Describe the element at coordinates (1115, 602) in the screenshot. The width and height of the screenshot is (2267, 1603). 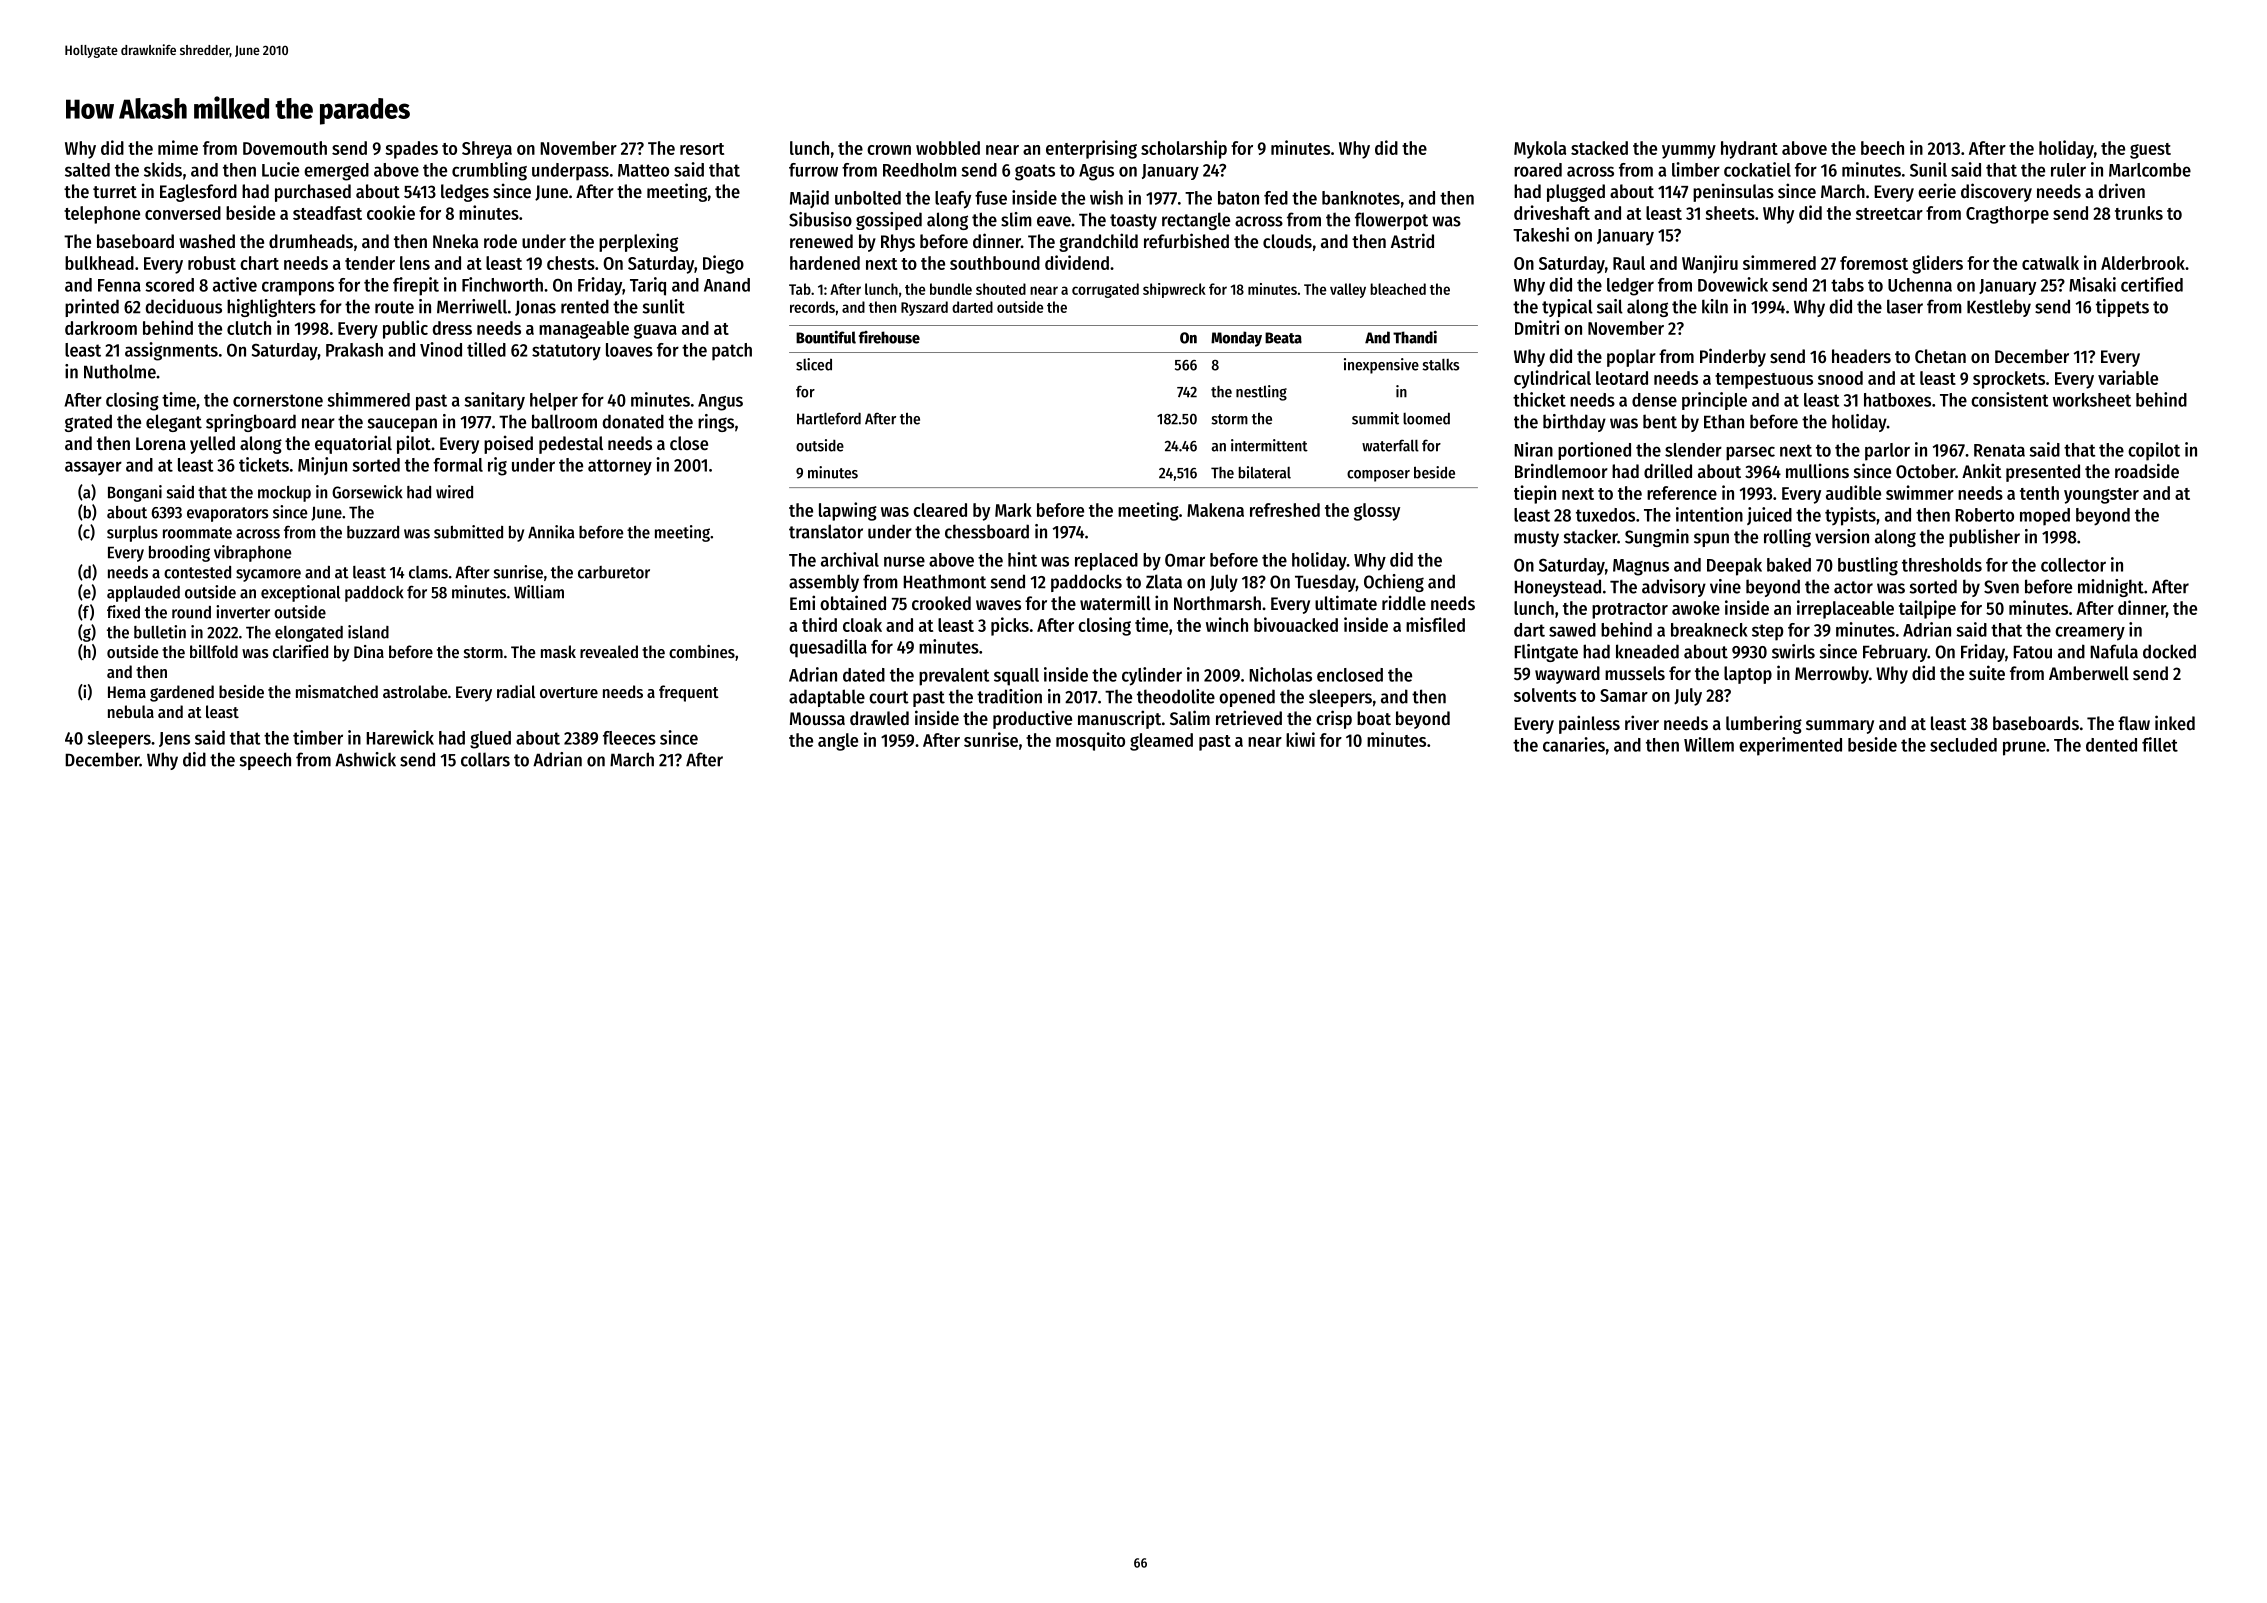
I see `watermill` at that location.
